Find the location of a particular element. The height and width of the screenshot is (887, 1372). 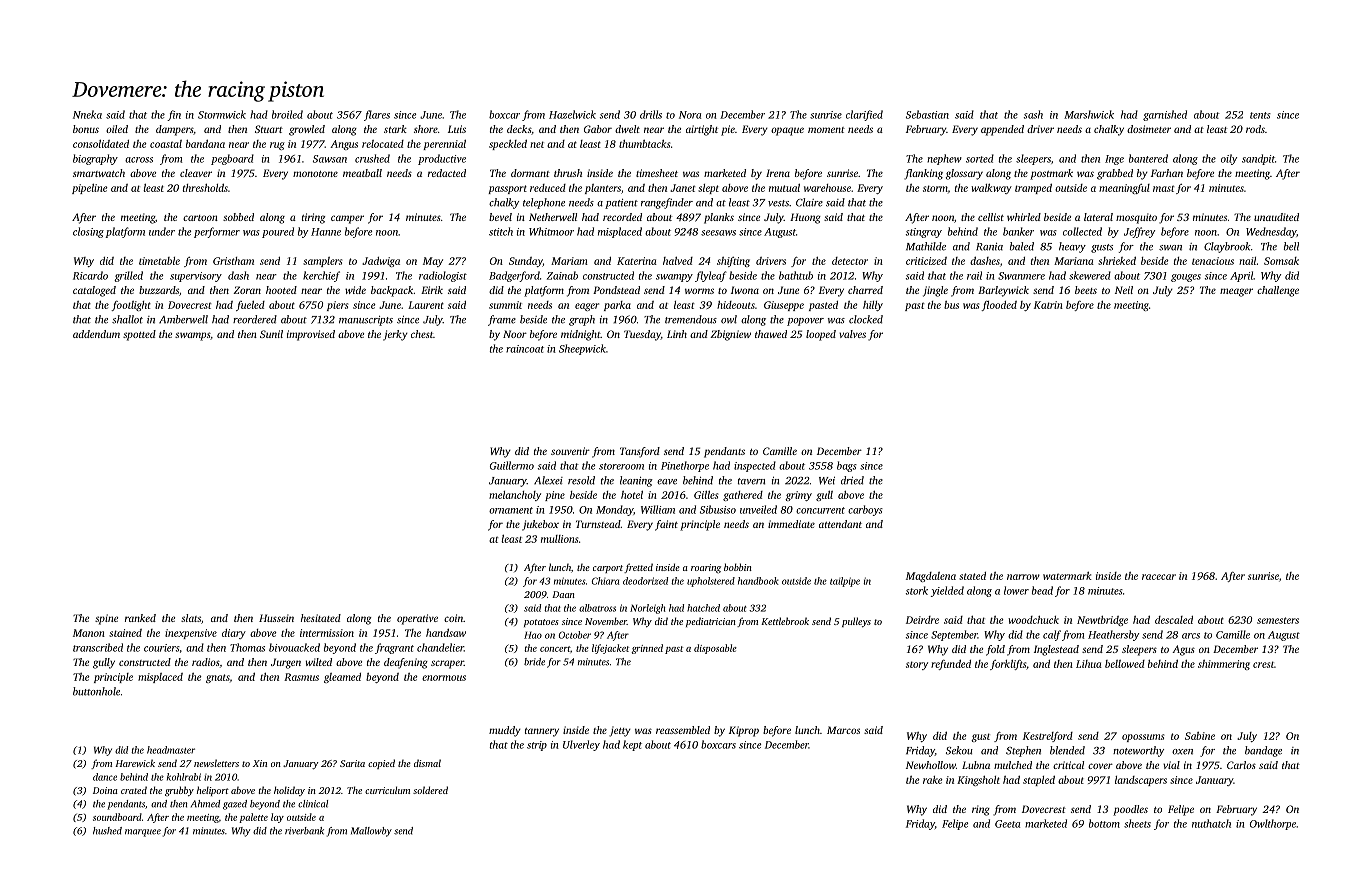

drills is located at coordinates (651, 114).
